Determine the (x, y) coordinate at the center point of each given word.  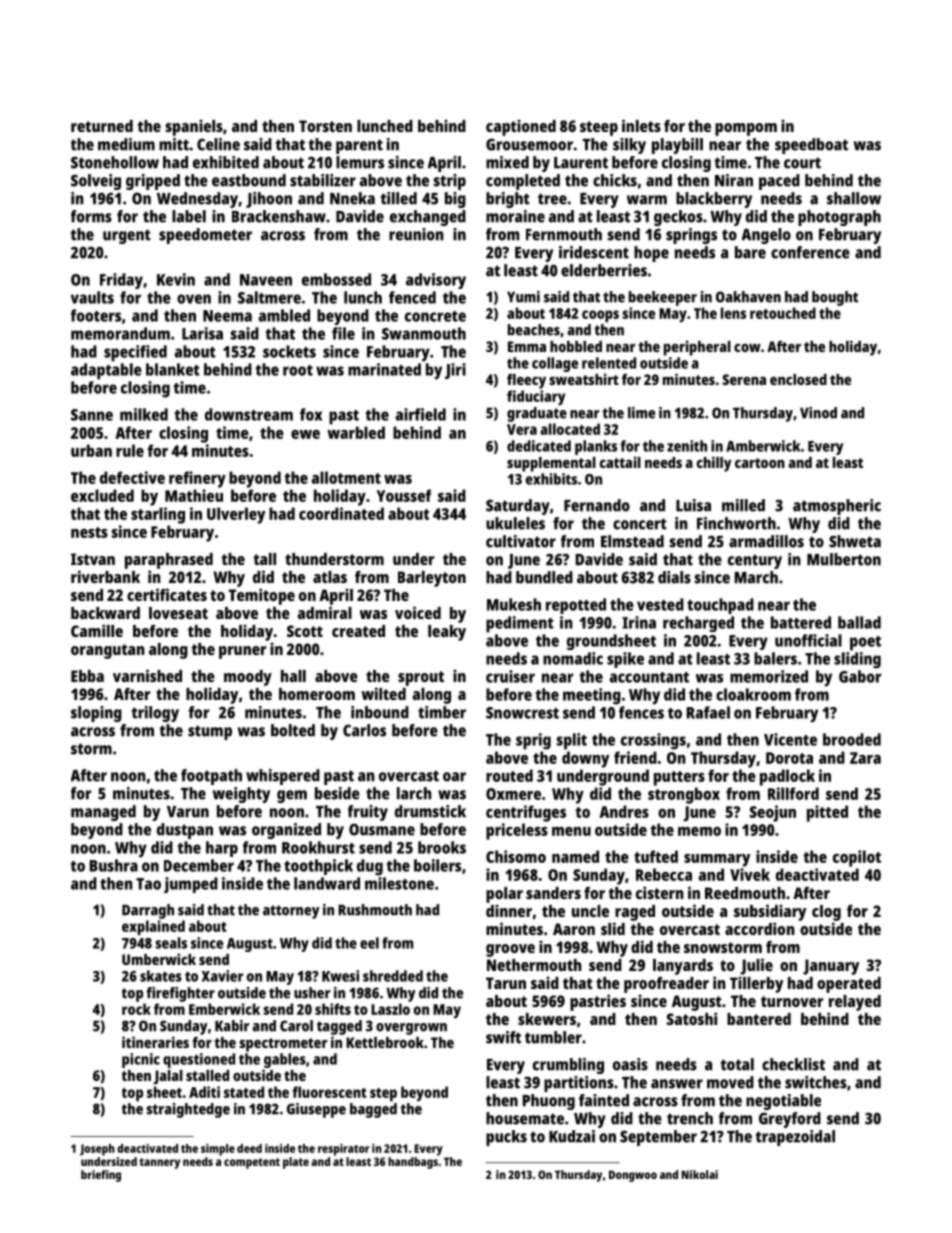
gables (285, 1060)
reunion (416, 234)
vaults (92, 297)
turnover (792, 1001)
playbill (677, 146)
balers (775, 658)
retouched (783, 313)
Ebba (87, 676)
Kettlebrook (385, 1042)
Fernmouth (564, 234)
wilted (384, 693)
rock (136, 1009)
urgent (127, 236)
